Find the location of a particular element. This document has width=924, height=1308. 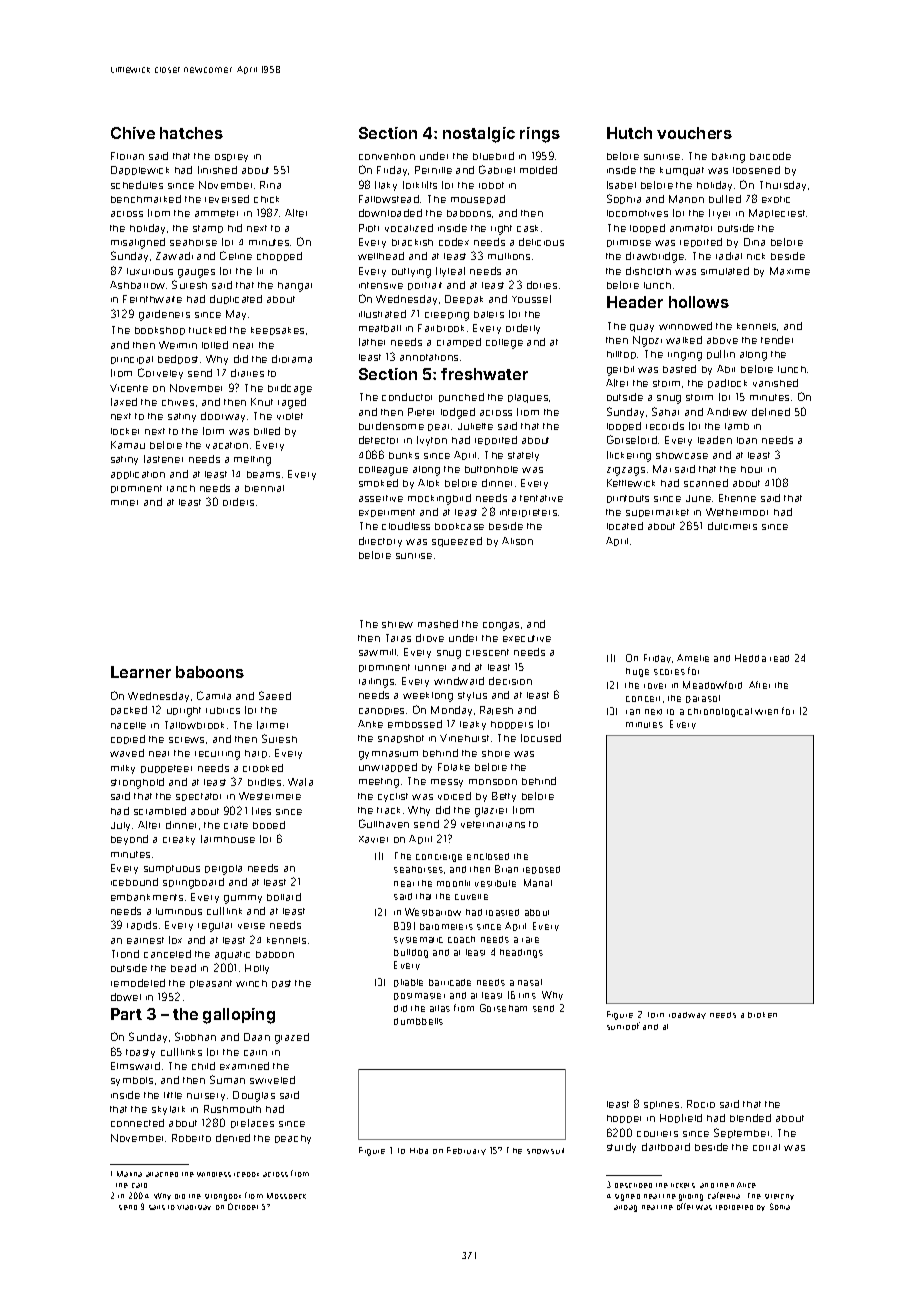

Wethermoor is located at coordinates (737, 512).
